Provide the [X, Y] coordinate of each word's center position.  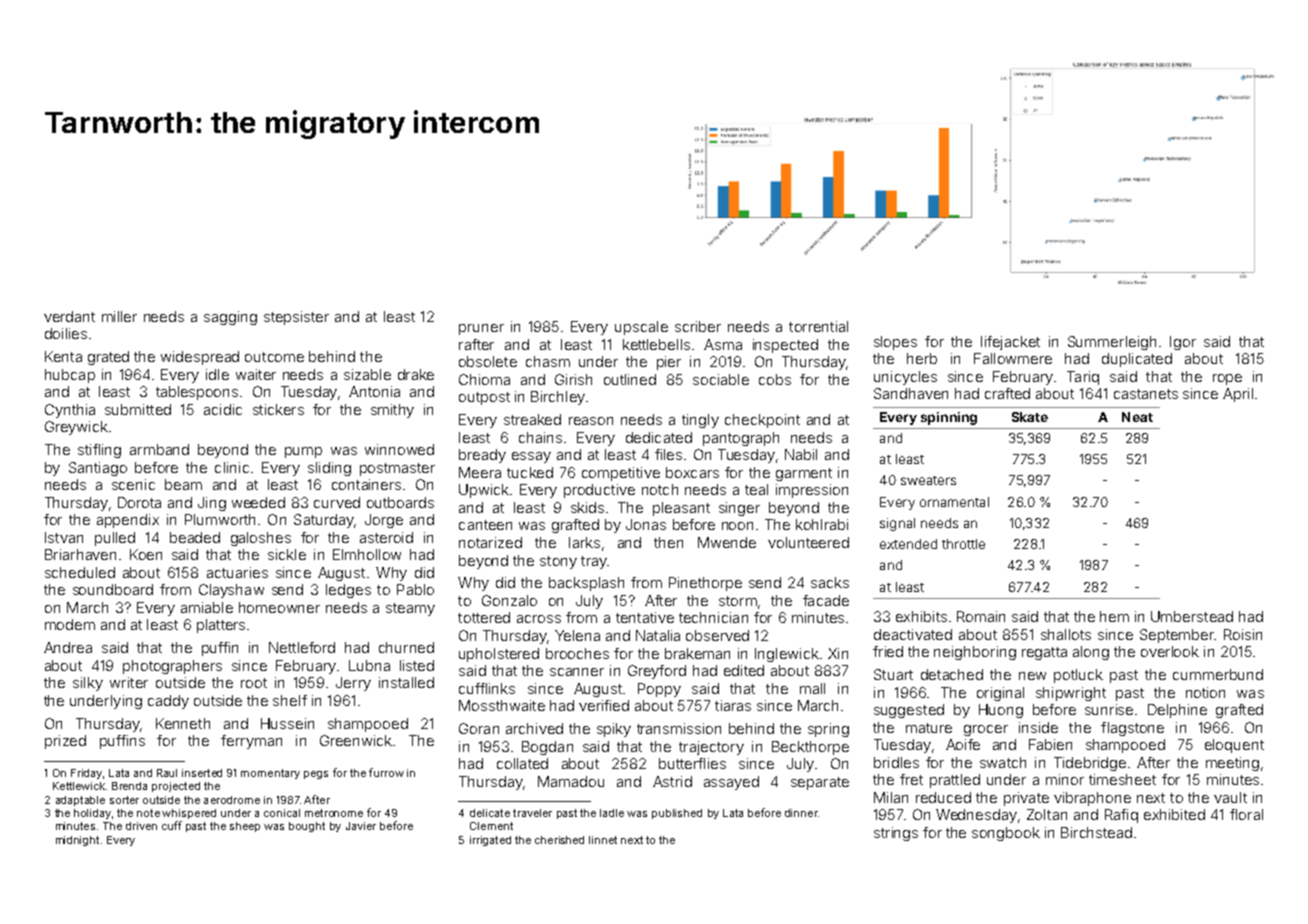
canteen [485, 525]
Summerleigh [1112, 343]
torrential [818, 326]
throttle [963, 544]
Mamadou [571, 781]
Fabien [1050, 744]
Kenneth [183, 723]
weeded [258, 502]
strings [896, 834]
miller [119, 316]
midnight [77, 841]
